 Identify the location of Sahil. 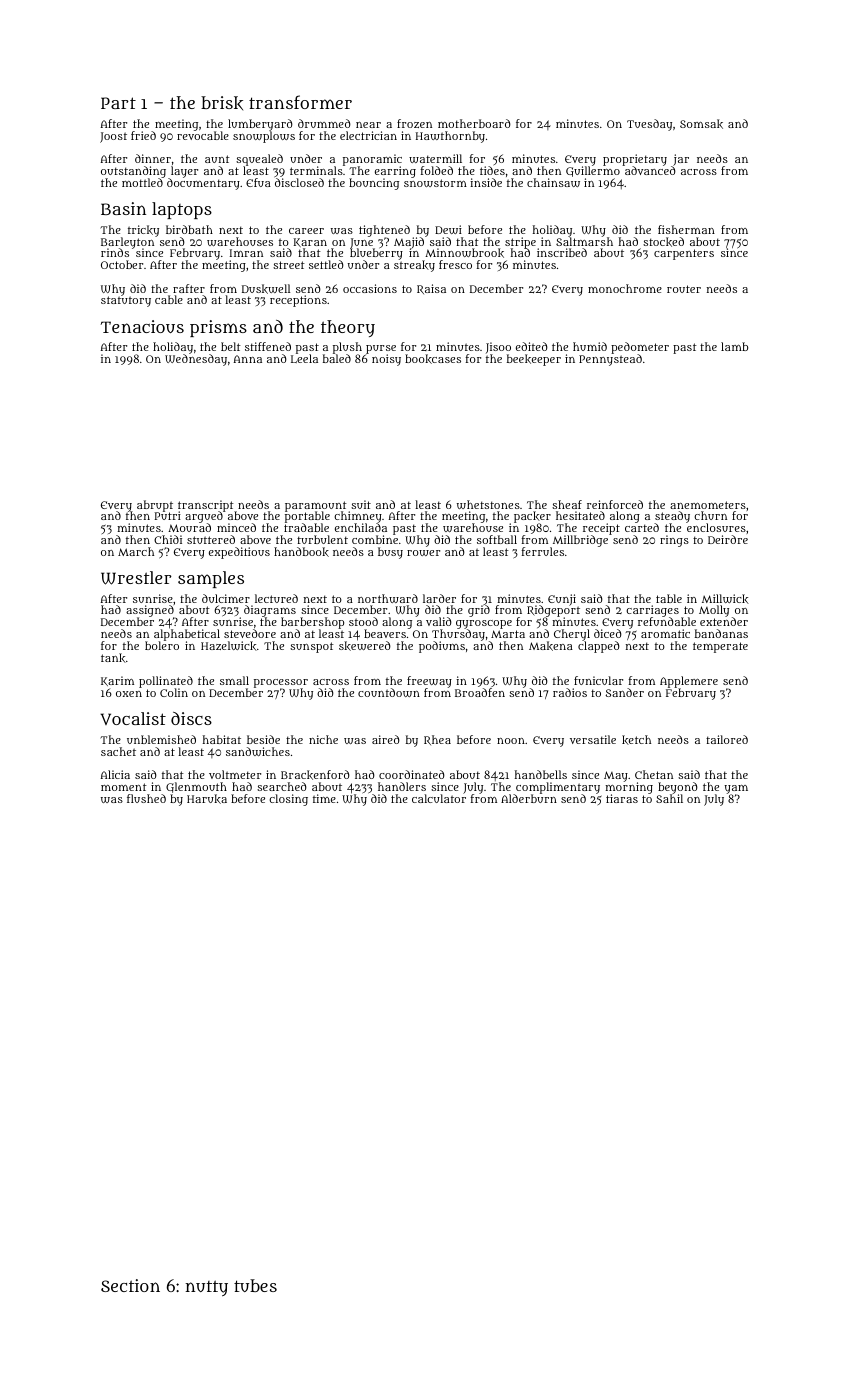
(669, 798).
